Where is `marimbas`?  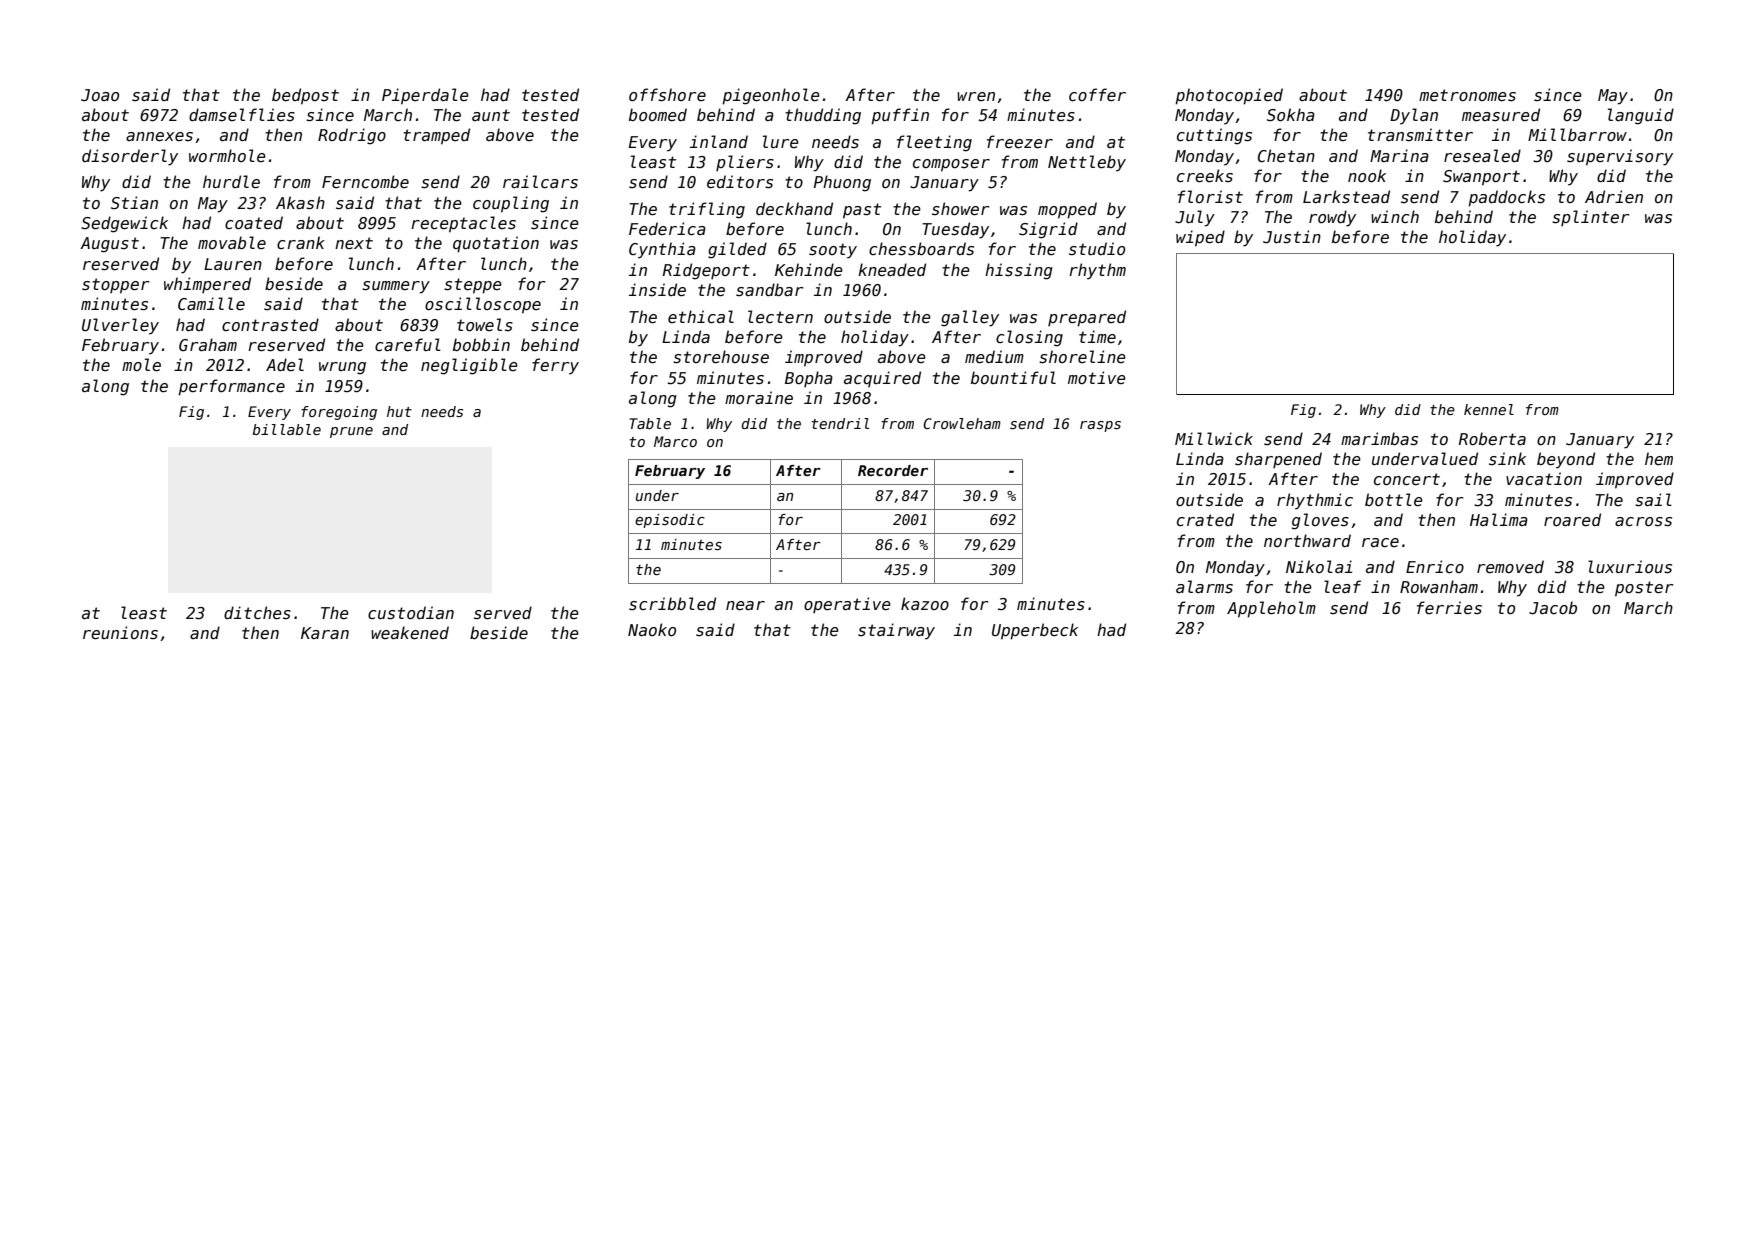
marimbas is located at coordinates (1379, 439).
